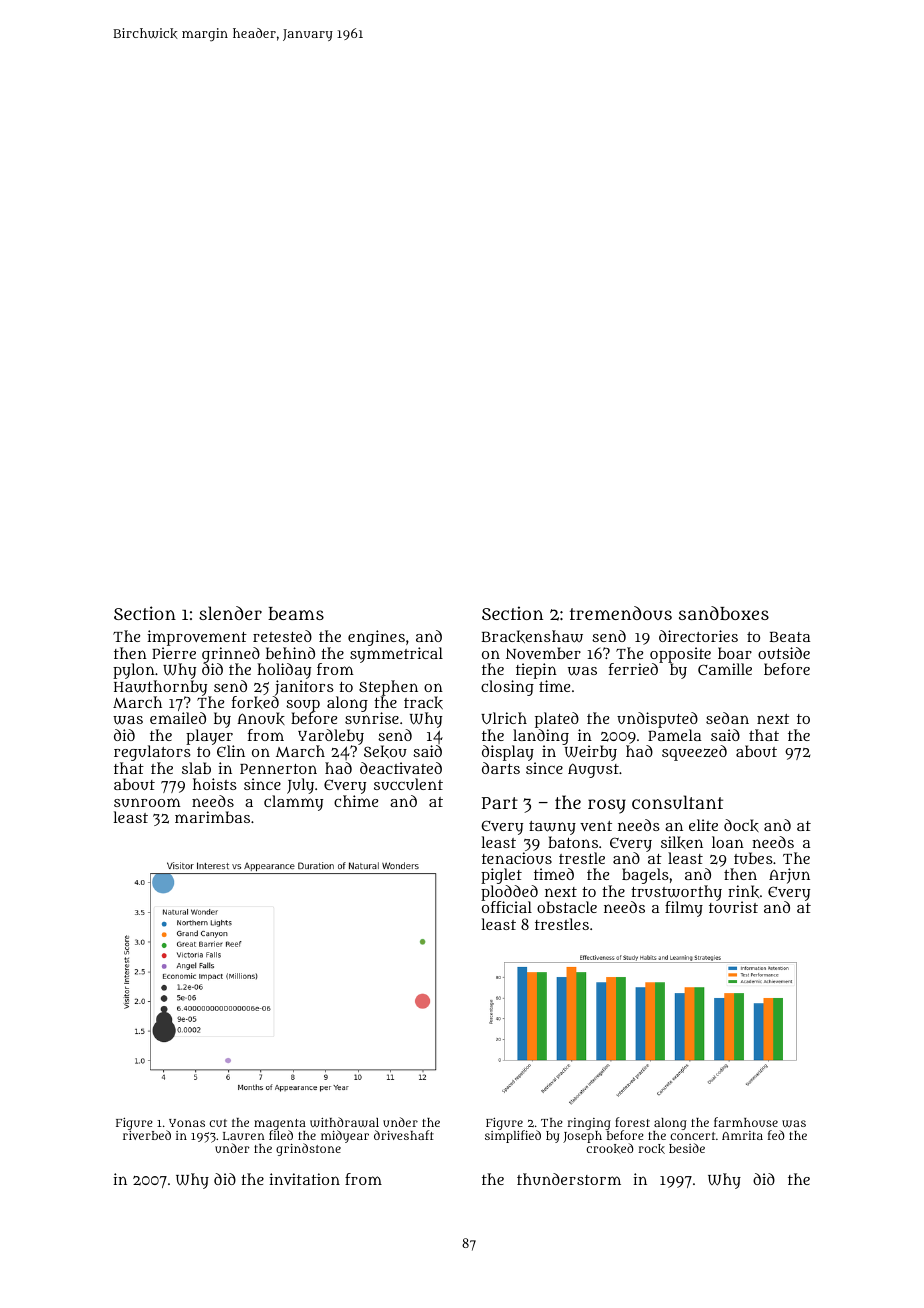 The height and width of the image is (1308, 924). I want to click on Ulrich, so click(504, 718).
